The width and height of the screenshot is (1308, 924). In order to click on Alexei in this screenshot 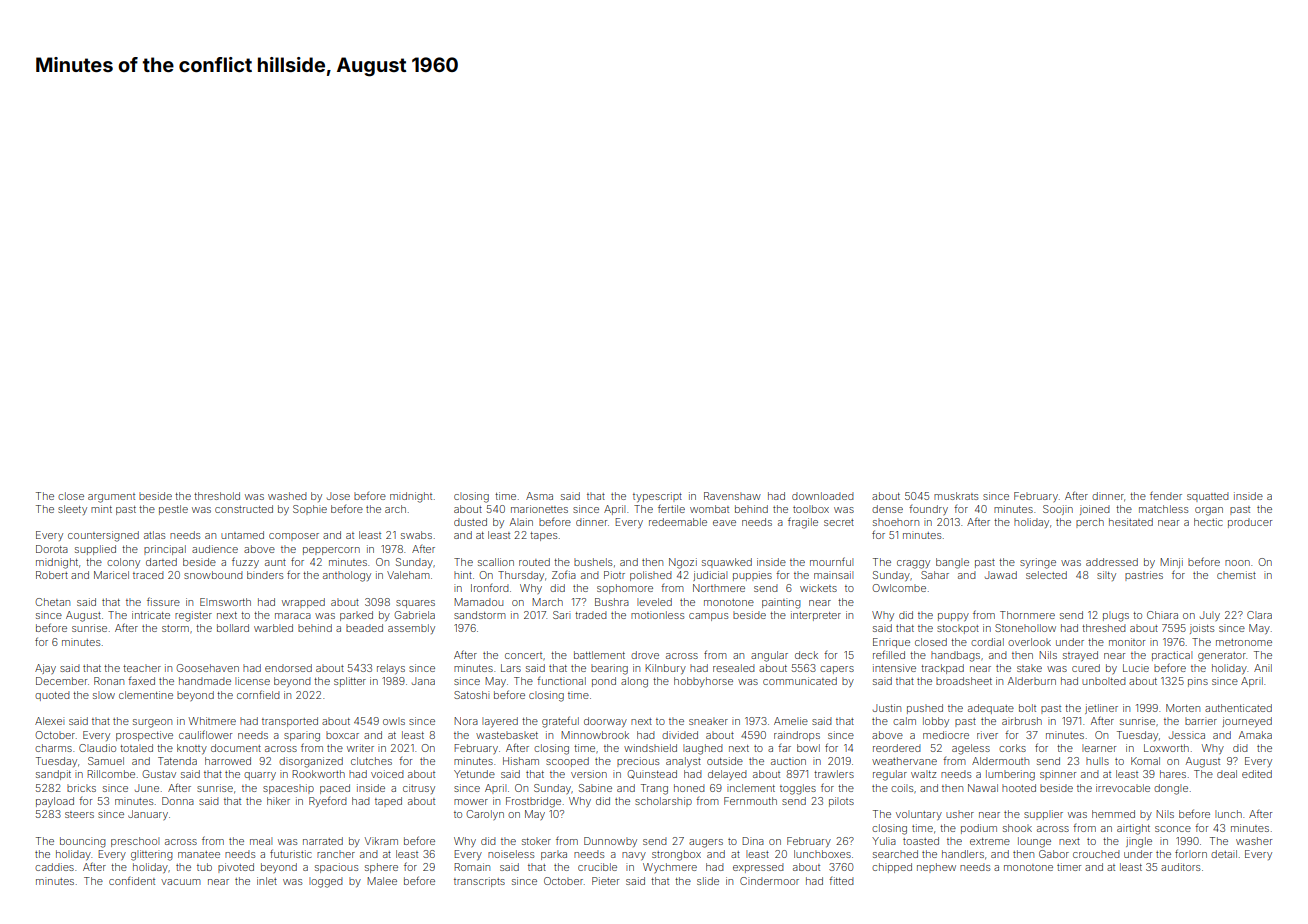, I will do `click(49, 721)`.
